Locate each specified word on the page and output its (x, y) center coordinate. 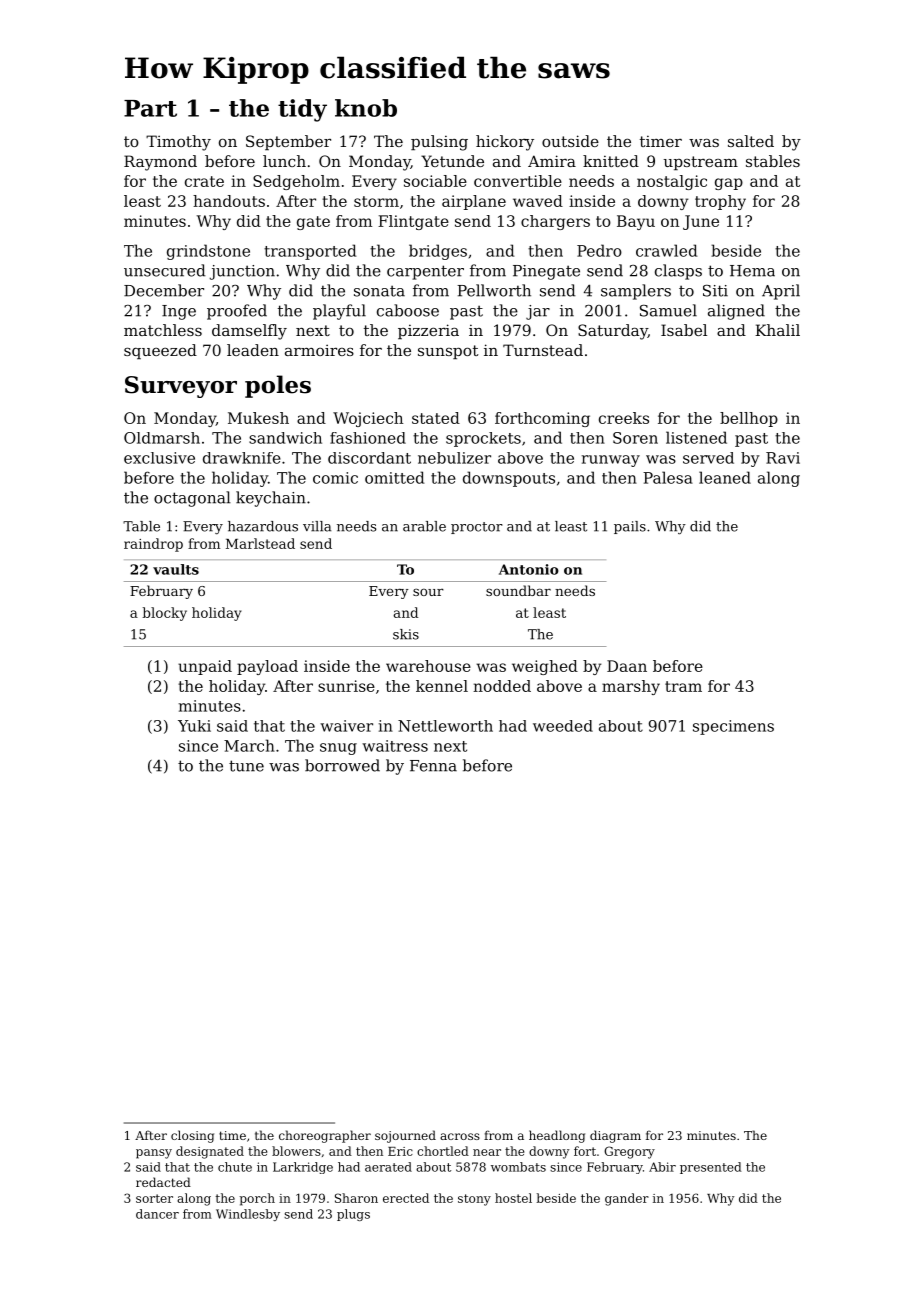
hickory (505, 143)
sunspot (448, 352)
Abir (662, 1167)
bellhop (749, 419)
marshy (631, 687)
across (460, 1136)
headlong (557, 1136)
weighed (545, 667)
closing (192, 1136)
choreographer (325, 1136)
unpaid (205, 667)
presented (711, 1168)
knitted (611, 161)
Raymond (160, 163)
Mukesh (258, 418)
